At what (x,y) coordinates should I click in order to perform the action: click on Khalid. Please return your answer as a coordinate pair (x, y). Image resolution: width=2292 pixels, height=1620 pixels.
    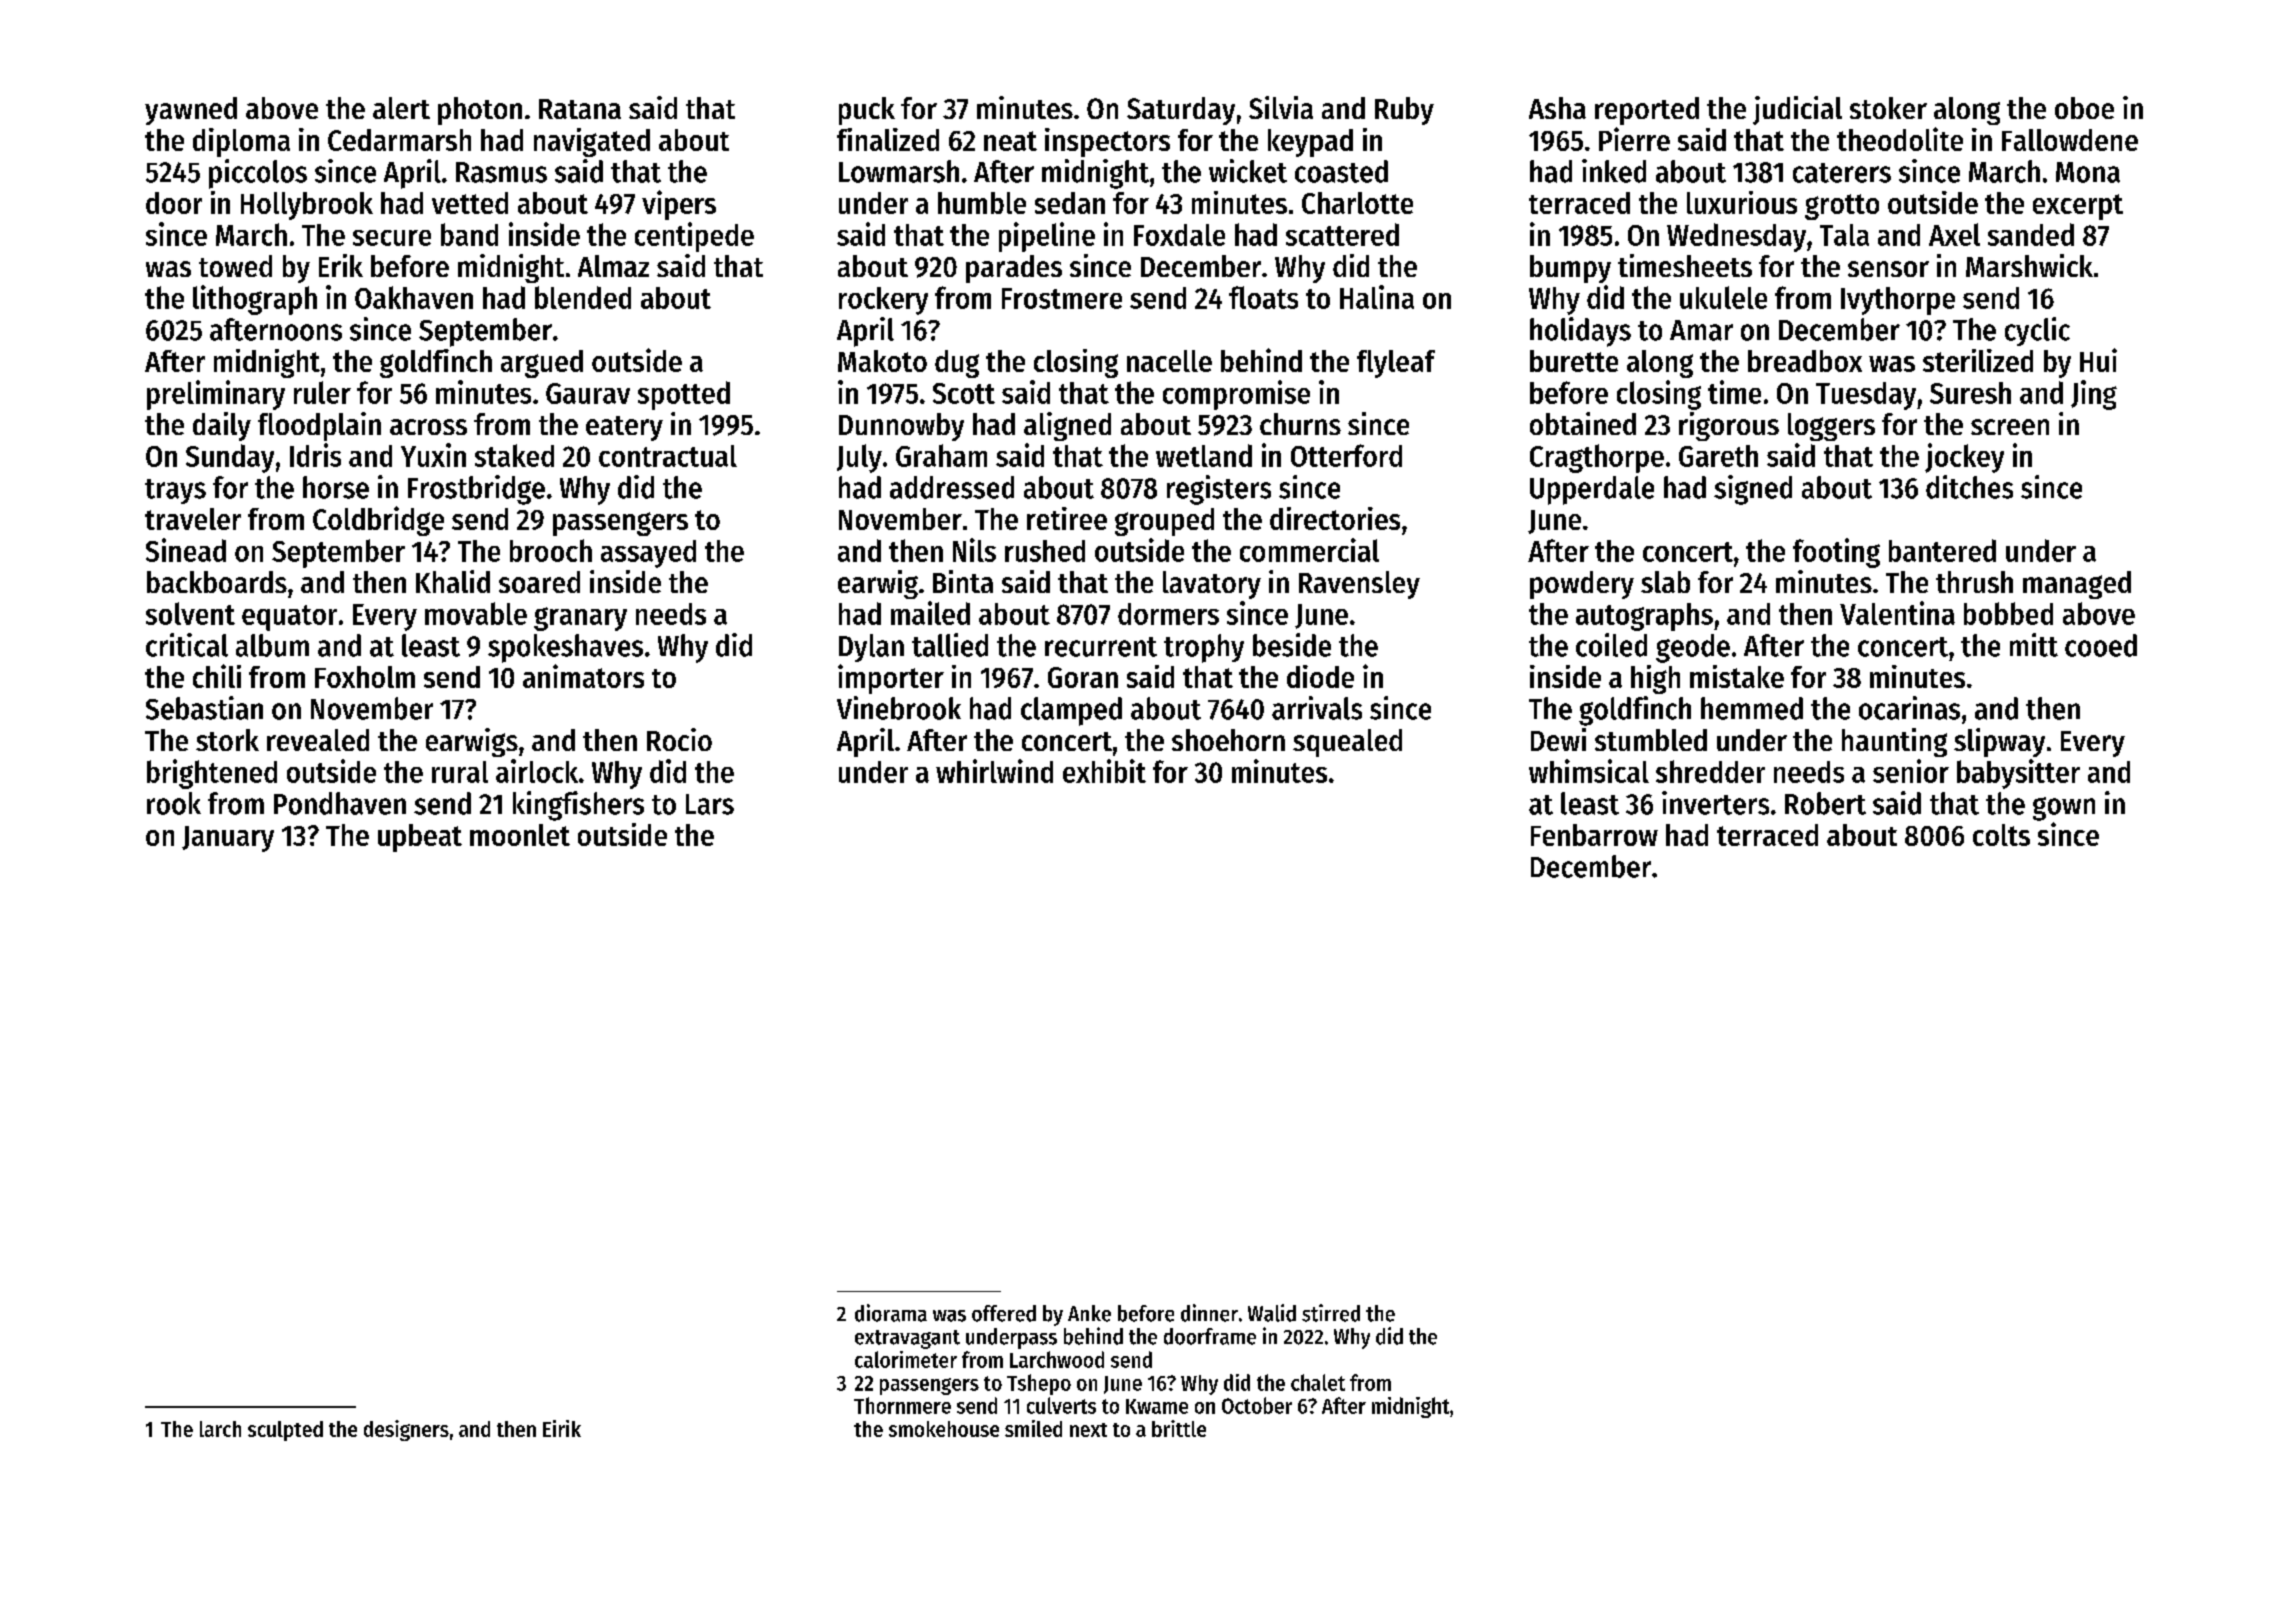
    Looking at the image, I should click on (453, 581).
